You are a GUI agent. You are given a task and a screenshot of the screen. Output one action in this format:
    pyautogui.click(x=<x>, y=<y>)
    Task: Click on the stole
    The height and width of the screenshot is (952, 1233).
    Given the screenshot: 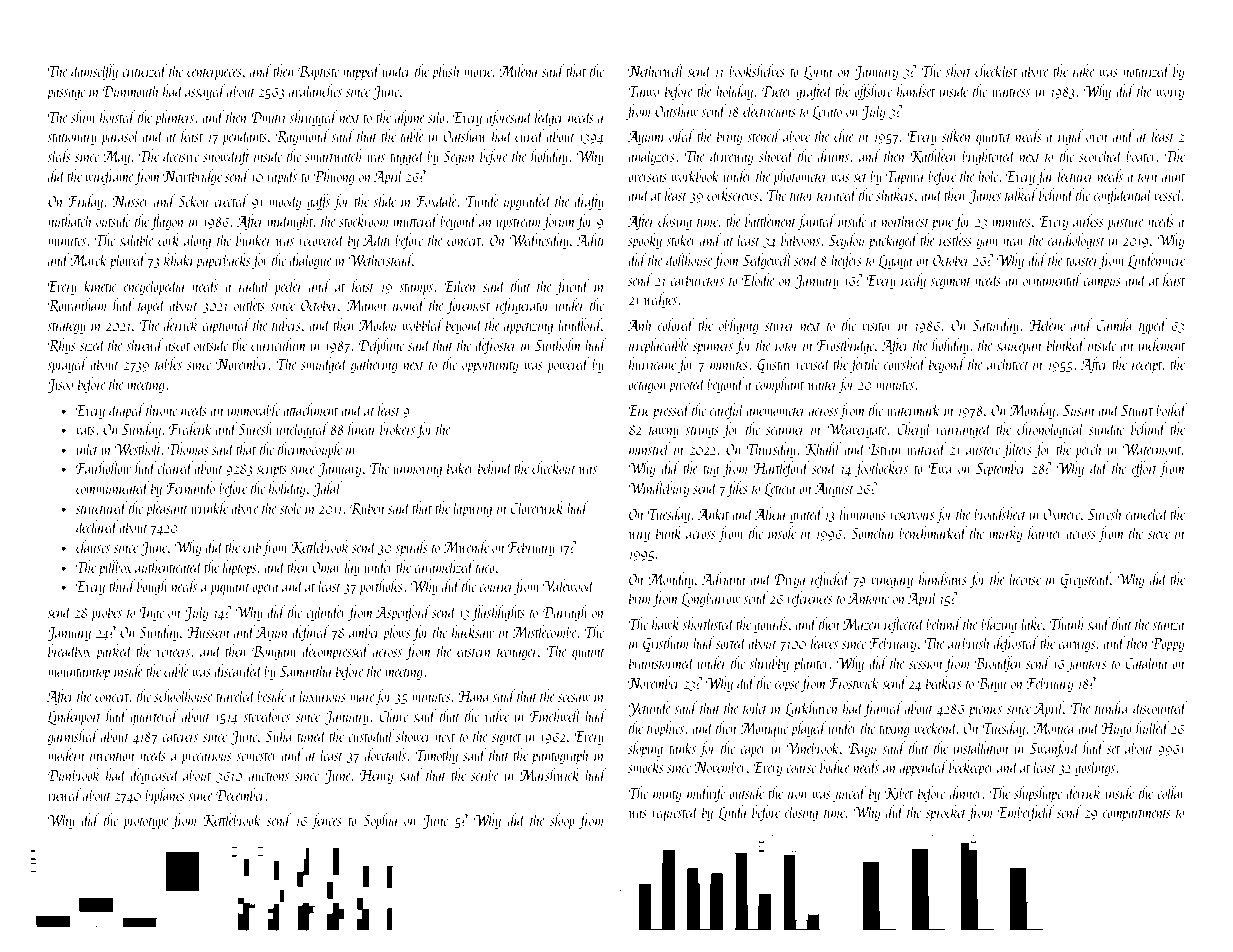 What is the action you would take?
    pyautogui.click(x=290, y=507)
